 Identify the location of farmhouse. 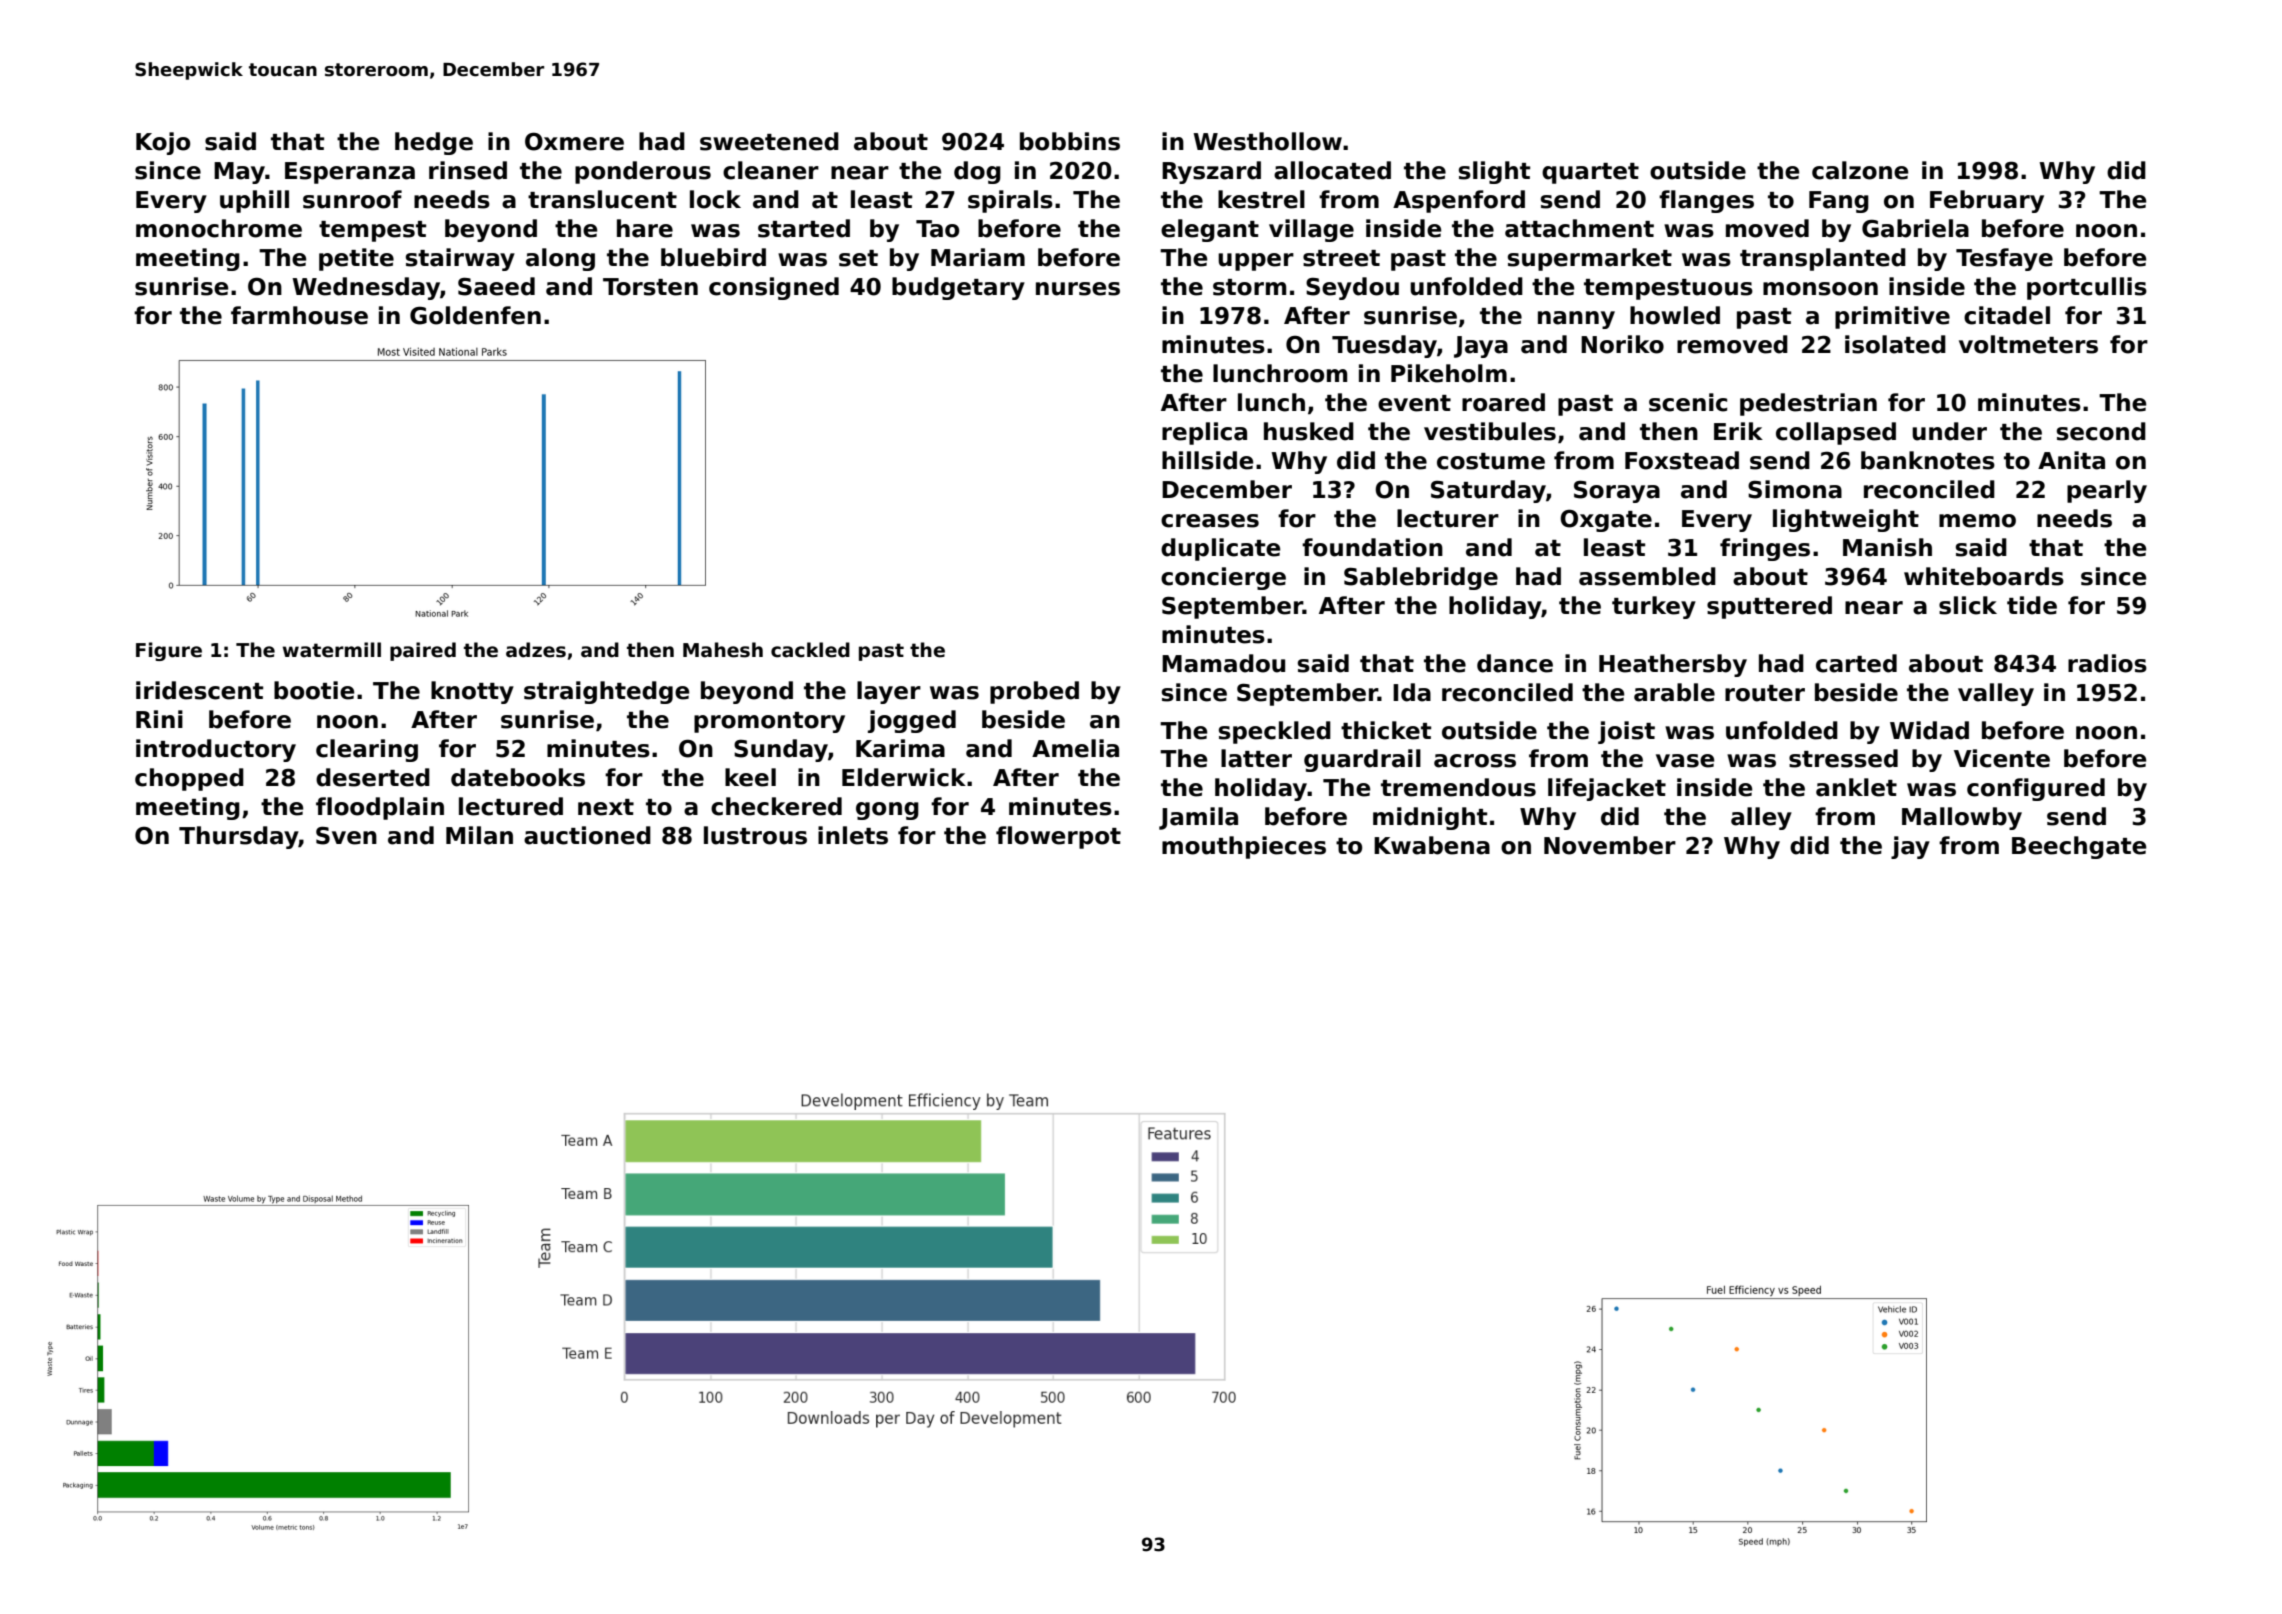
(299, 315).
